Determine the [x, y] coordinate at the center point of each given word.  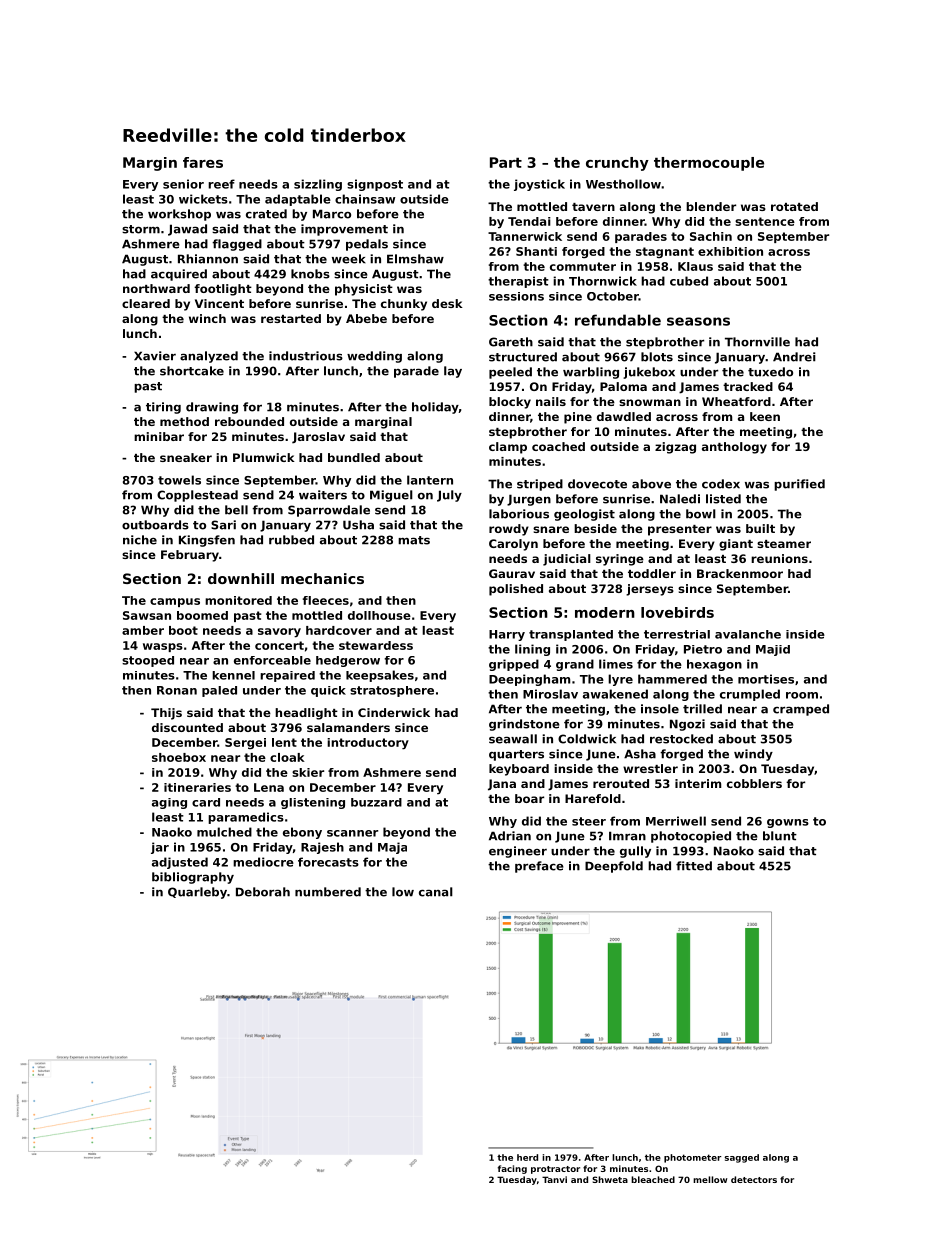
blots [657, 357]
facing [512, 1169]
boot [183, 630]
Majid [773, 650]
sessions [516, 296]
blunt [780, 836]
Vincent [219, 303]
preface [539, 867]
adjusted [180, 863]
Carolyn [513, 545]
